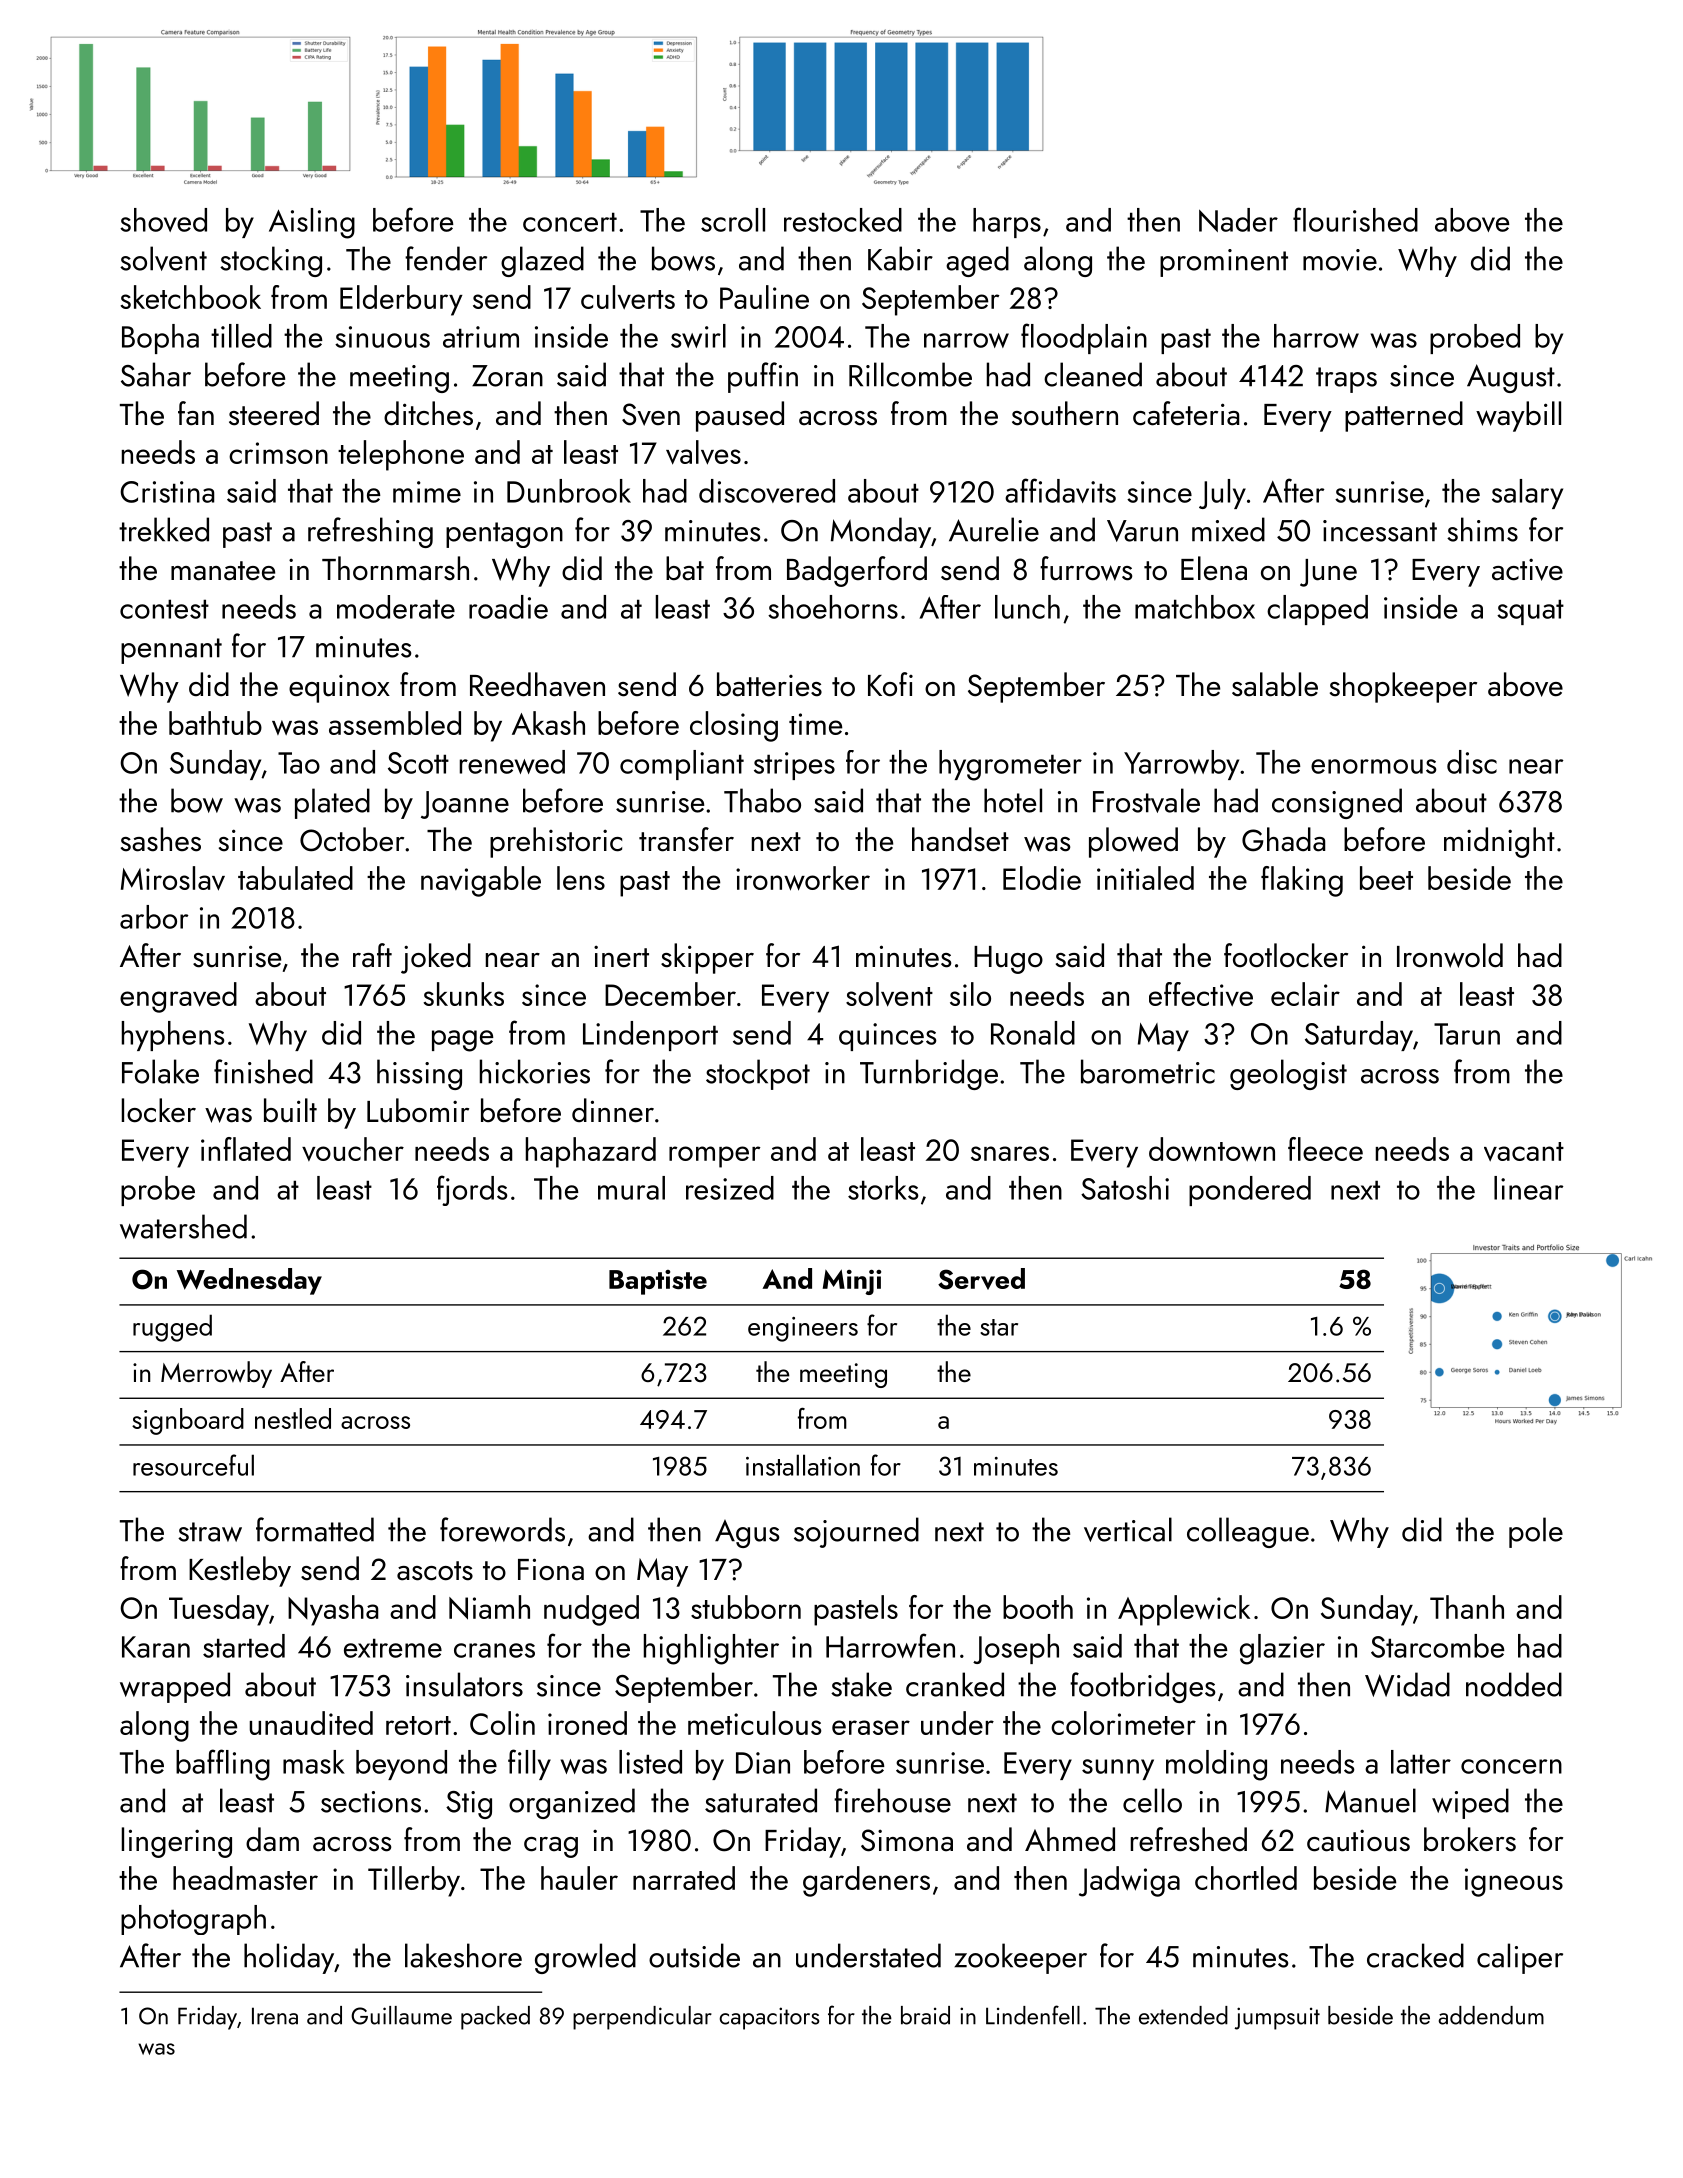 The image size is (1683, 2178). I want to click on Tao, so click(299, 763).
